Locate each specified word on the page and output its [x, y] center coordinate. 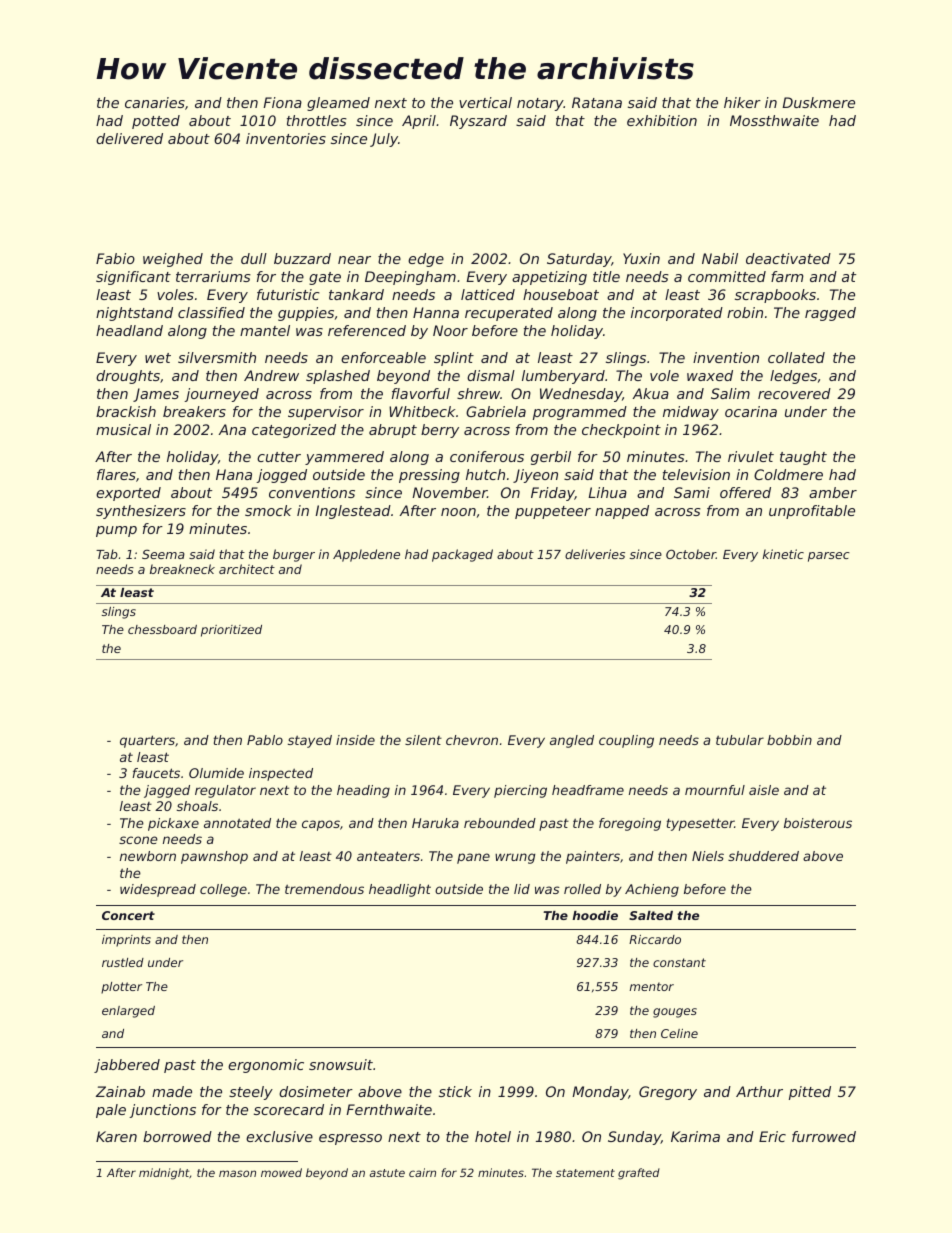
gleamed [338, 104]
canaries [155, 102]
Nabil [720, 258]
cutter [279, 457]
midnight [164, 1174]
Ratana [597, 102]
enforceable [383, 357]
